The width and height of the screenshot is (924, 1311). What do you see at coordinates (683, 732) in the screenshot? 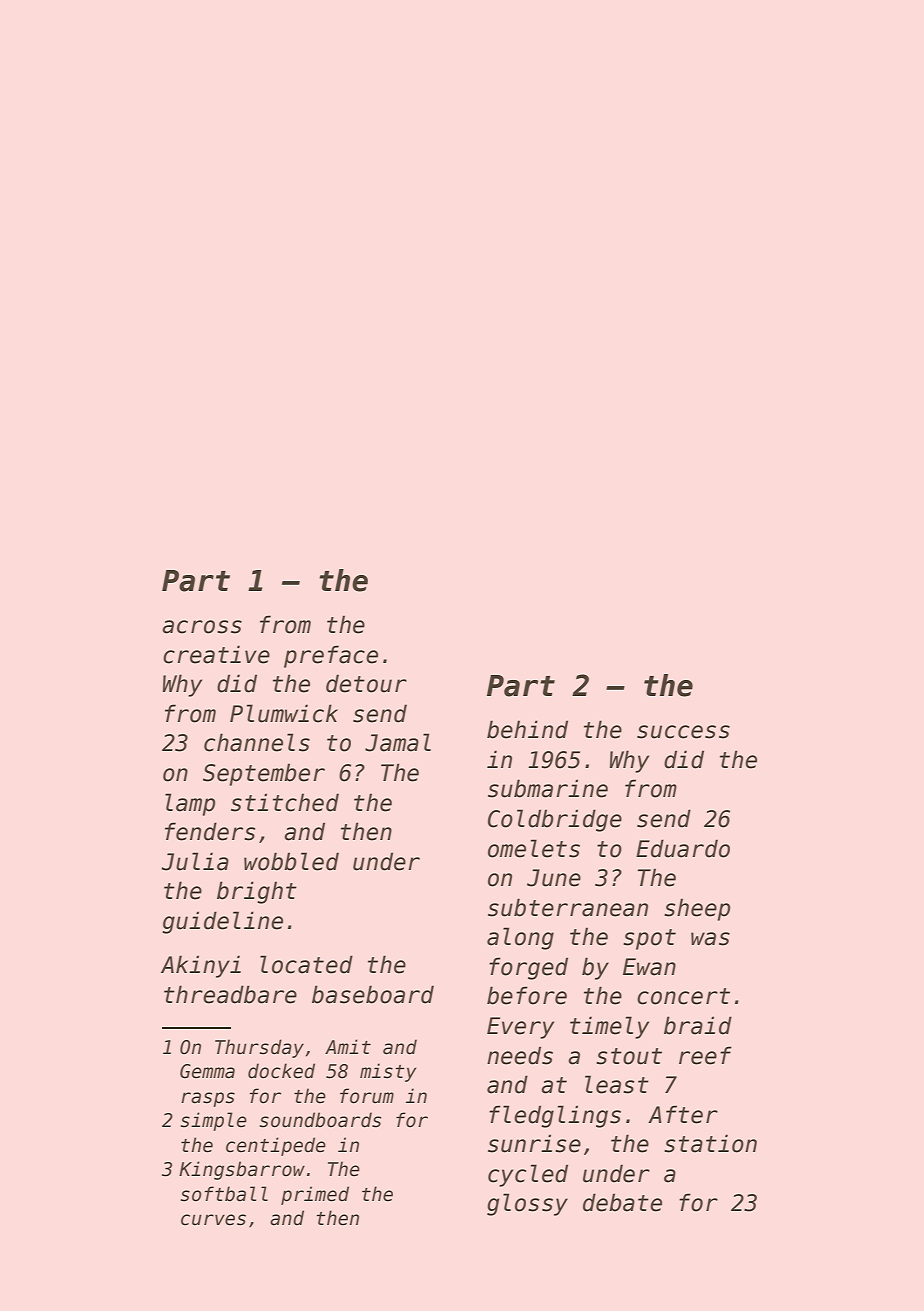
I see `success` at bounding box center [683, 732].
